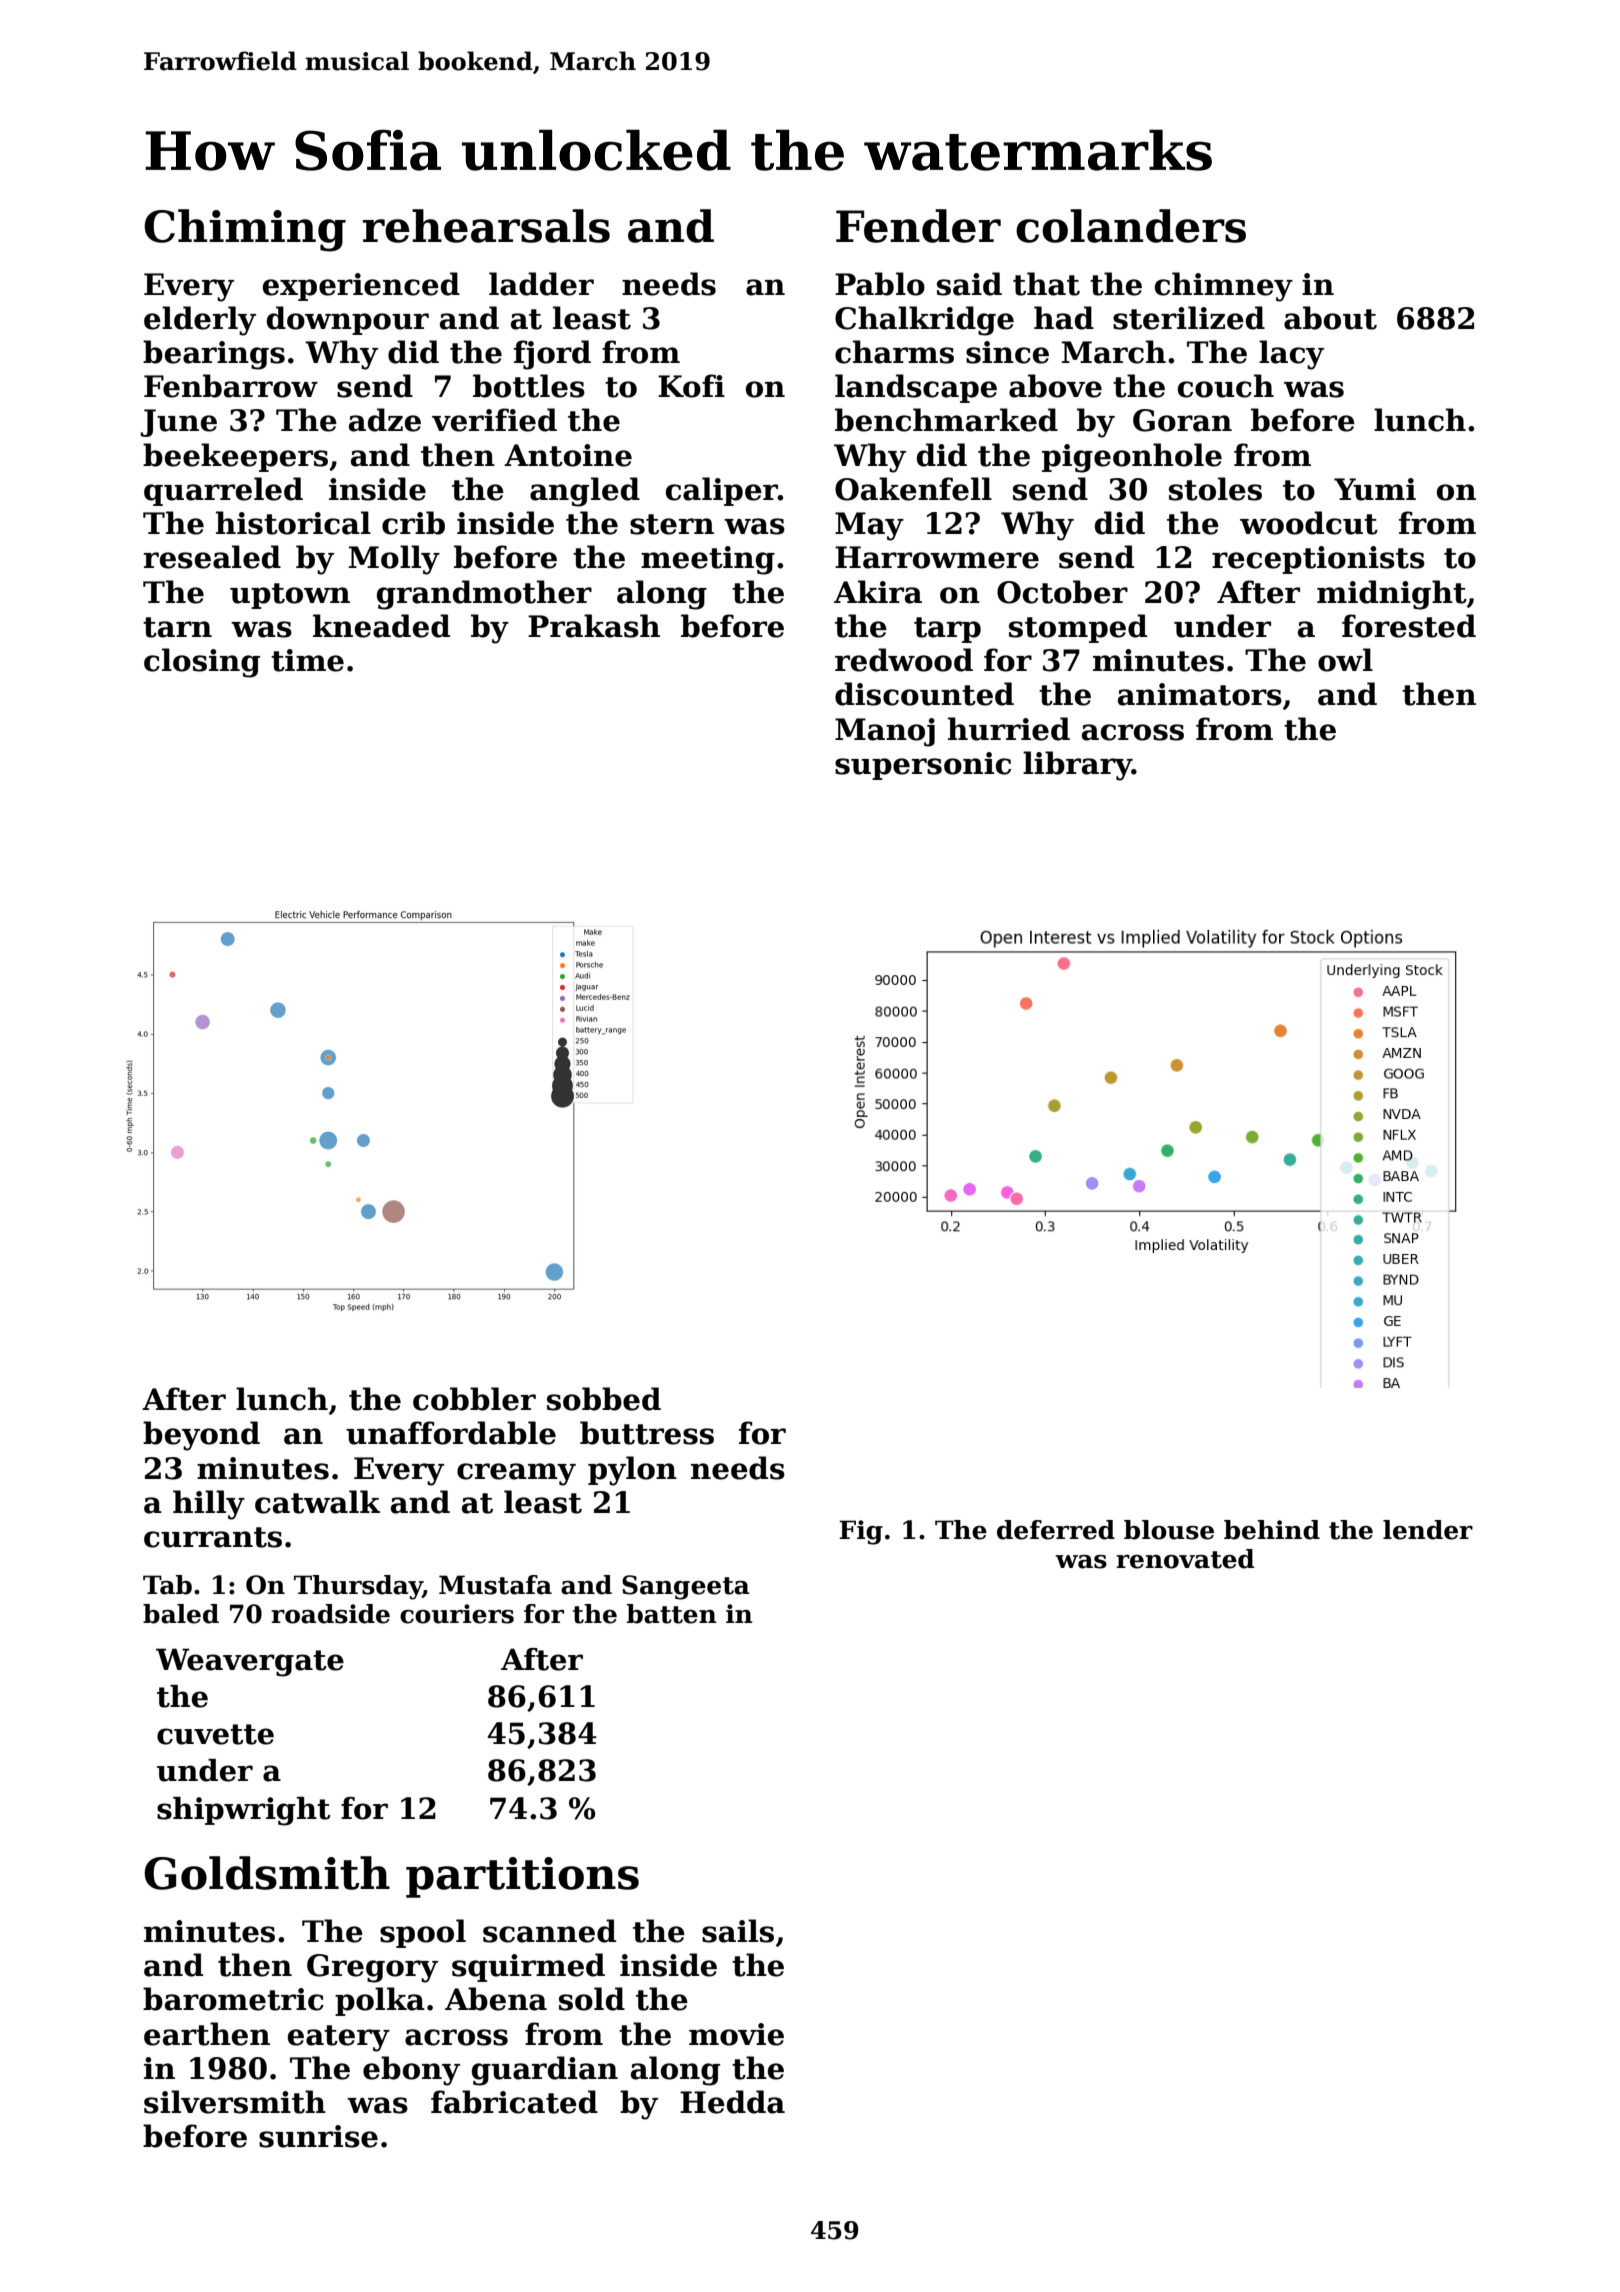 Image resolution: width=1620 pixels, height=2292 pixels. What do you see at coordinates (1056, 1530) in the screenshot?
I see `deferred` at bounding box center [1056, 1530].
